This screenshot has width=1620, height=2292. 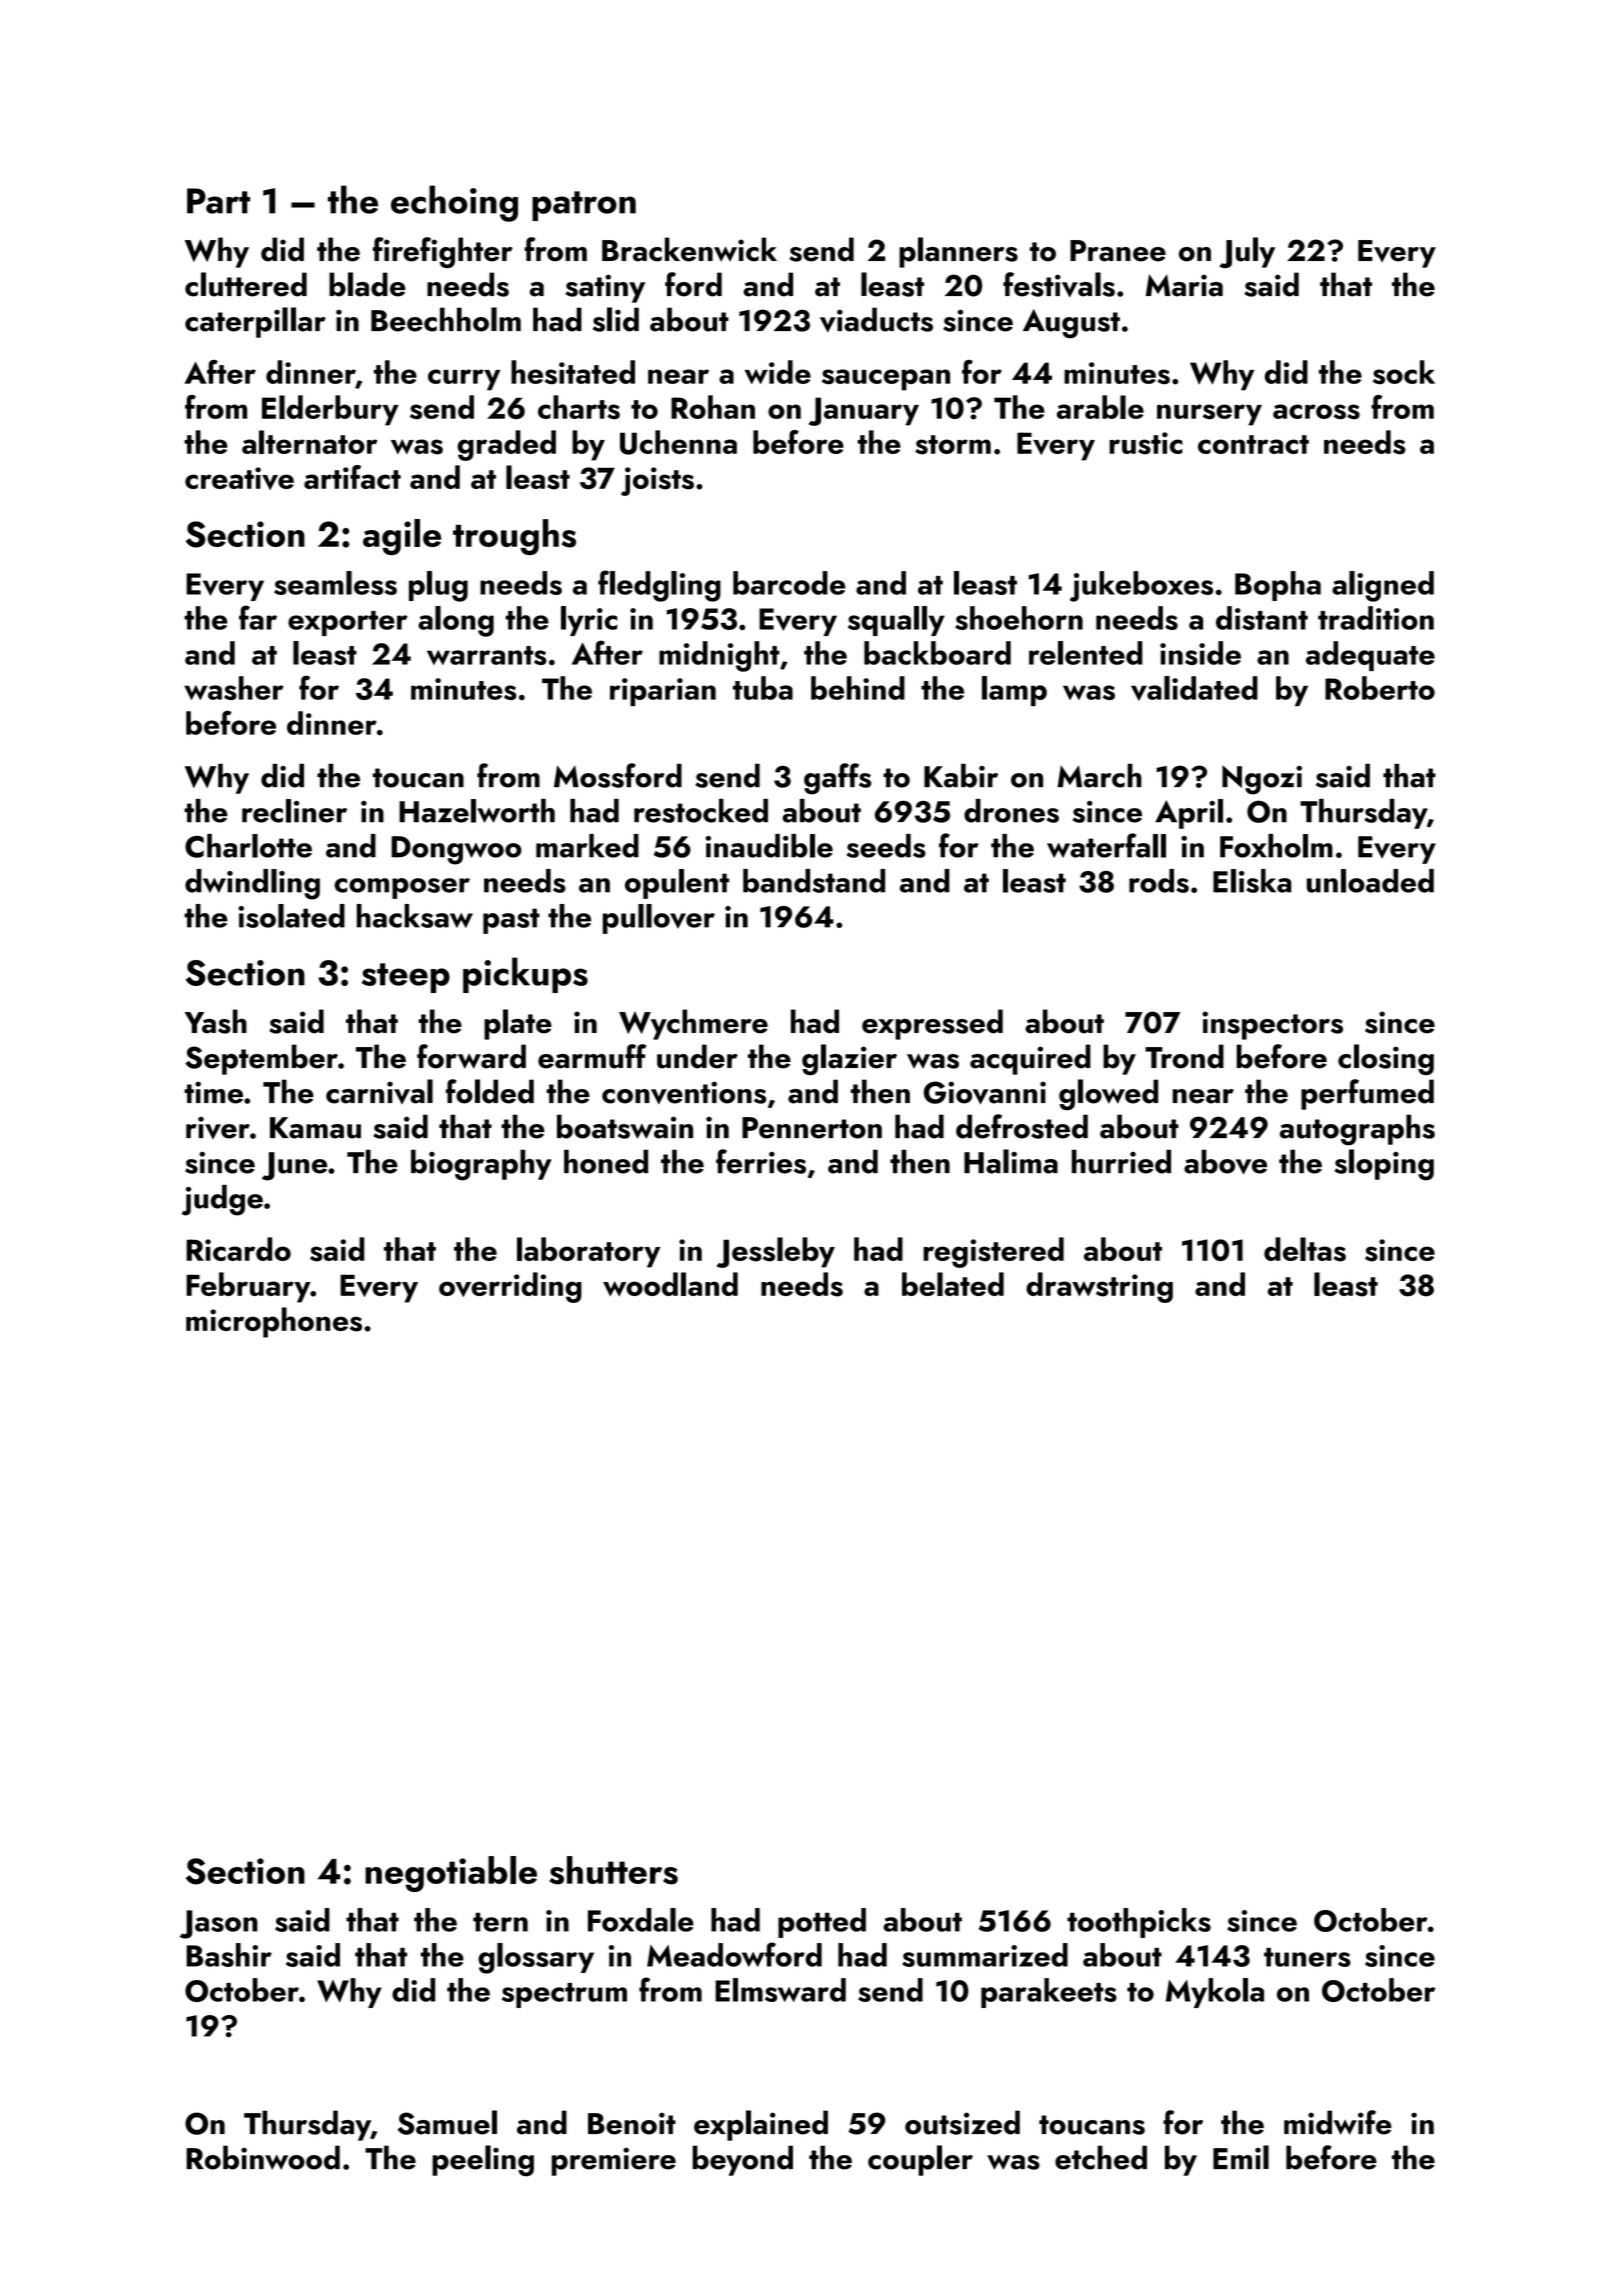 I want to click on January, so click(x=864, y=411).
